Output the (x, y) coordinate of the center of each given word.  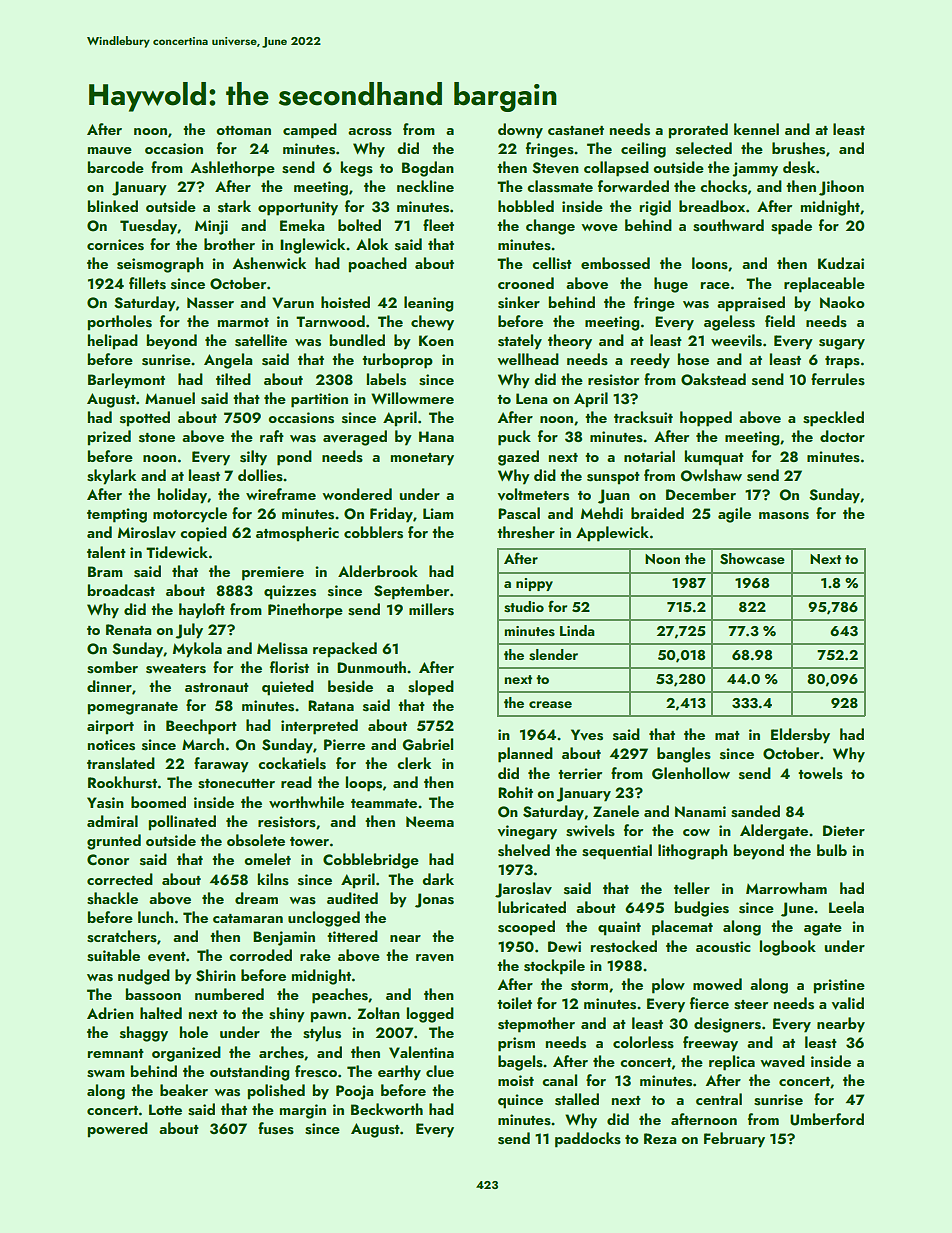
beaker (184, 1090)
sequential (617, 852)
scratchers (122, 936)
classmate (560, 186)
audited (352, 898)
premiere (273, 573)
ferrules (838, 379)
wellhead (528, 359)
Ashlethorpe (233, 169)
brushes (798, 148)
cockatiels (292, 763)
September (411, 592)
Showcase (752, 559)
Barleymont (126, 381)
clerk (414, 763)
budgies (701, 909)
